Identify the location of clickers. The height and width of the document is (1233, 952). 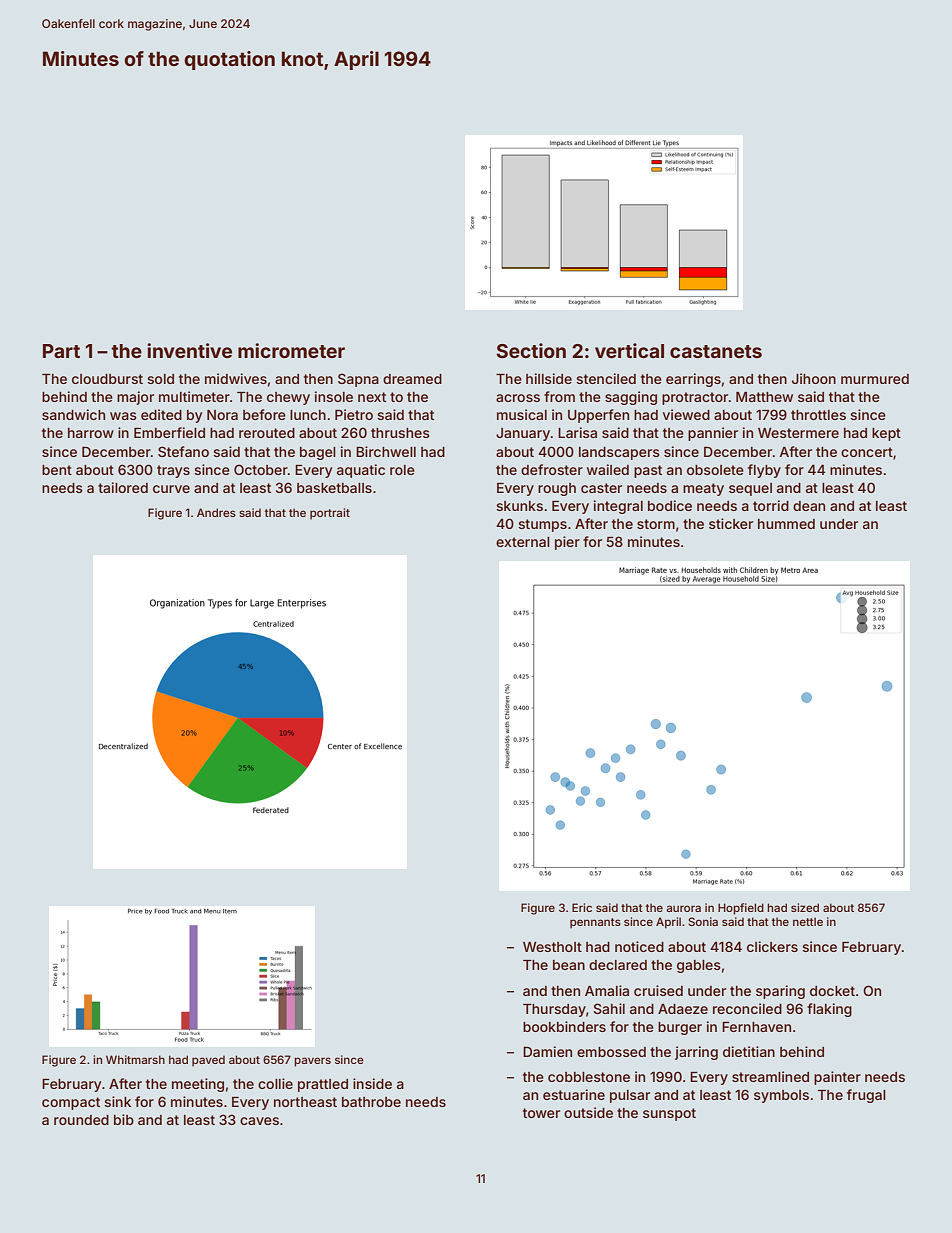
(772, 946).
